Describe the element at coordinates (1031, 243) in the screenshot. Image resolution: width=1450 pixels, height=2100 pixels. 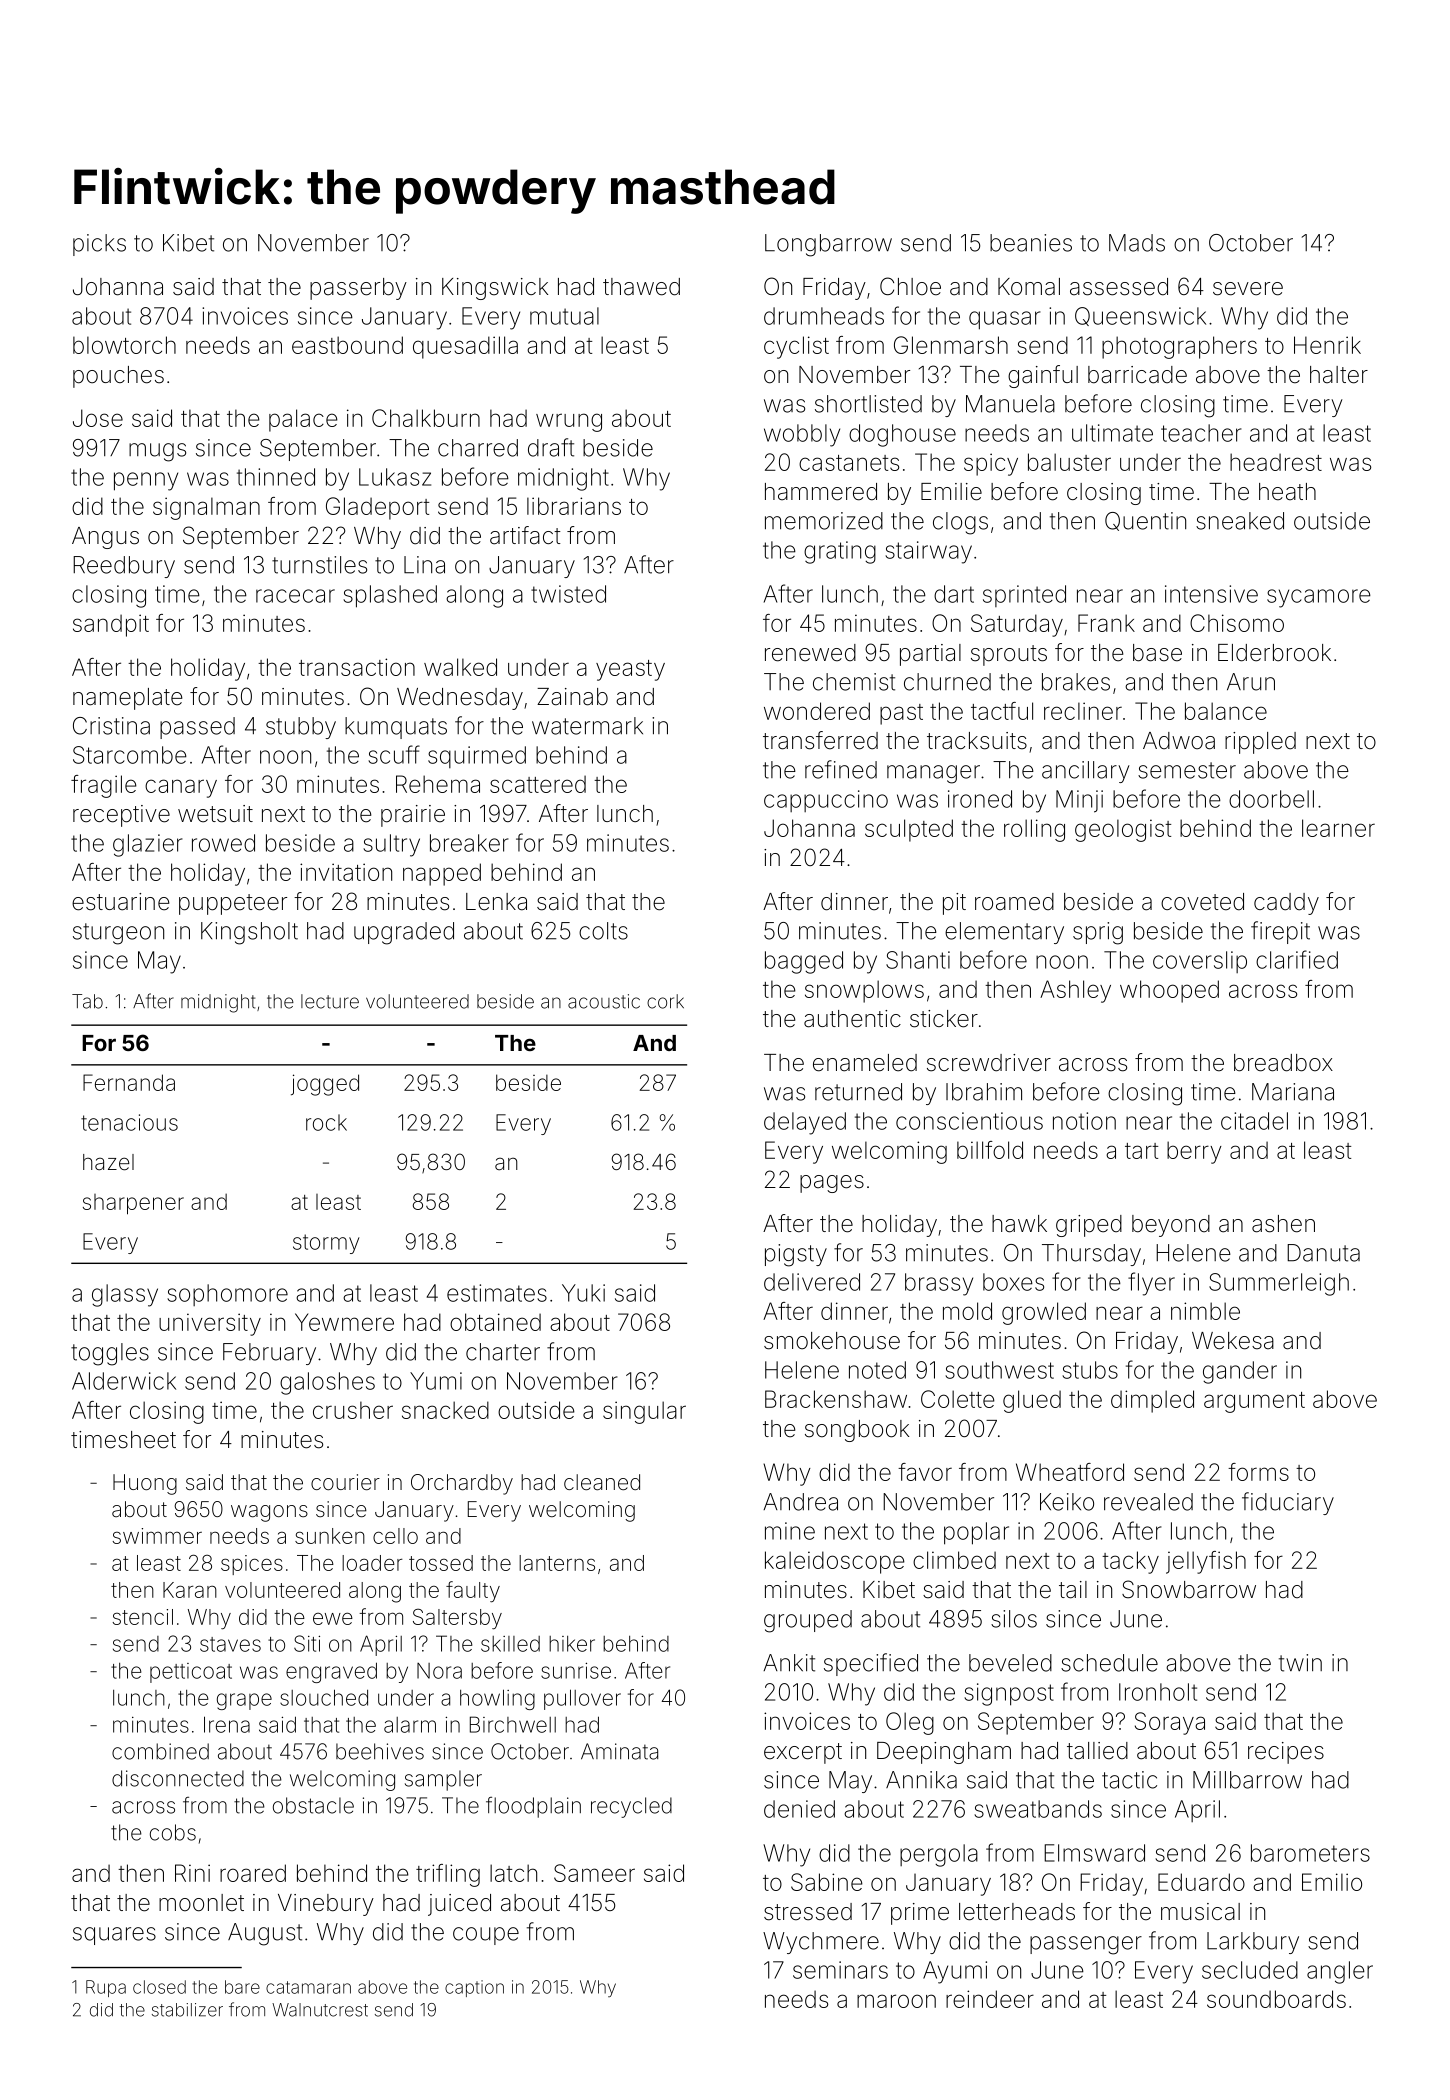
I see `beanies` at that location.
